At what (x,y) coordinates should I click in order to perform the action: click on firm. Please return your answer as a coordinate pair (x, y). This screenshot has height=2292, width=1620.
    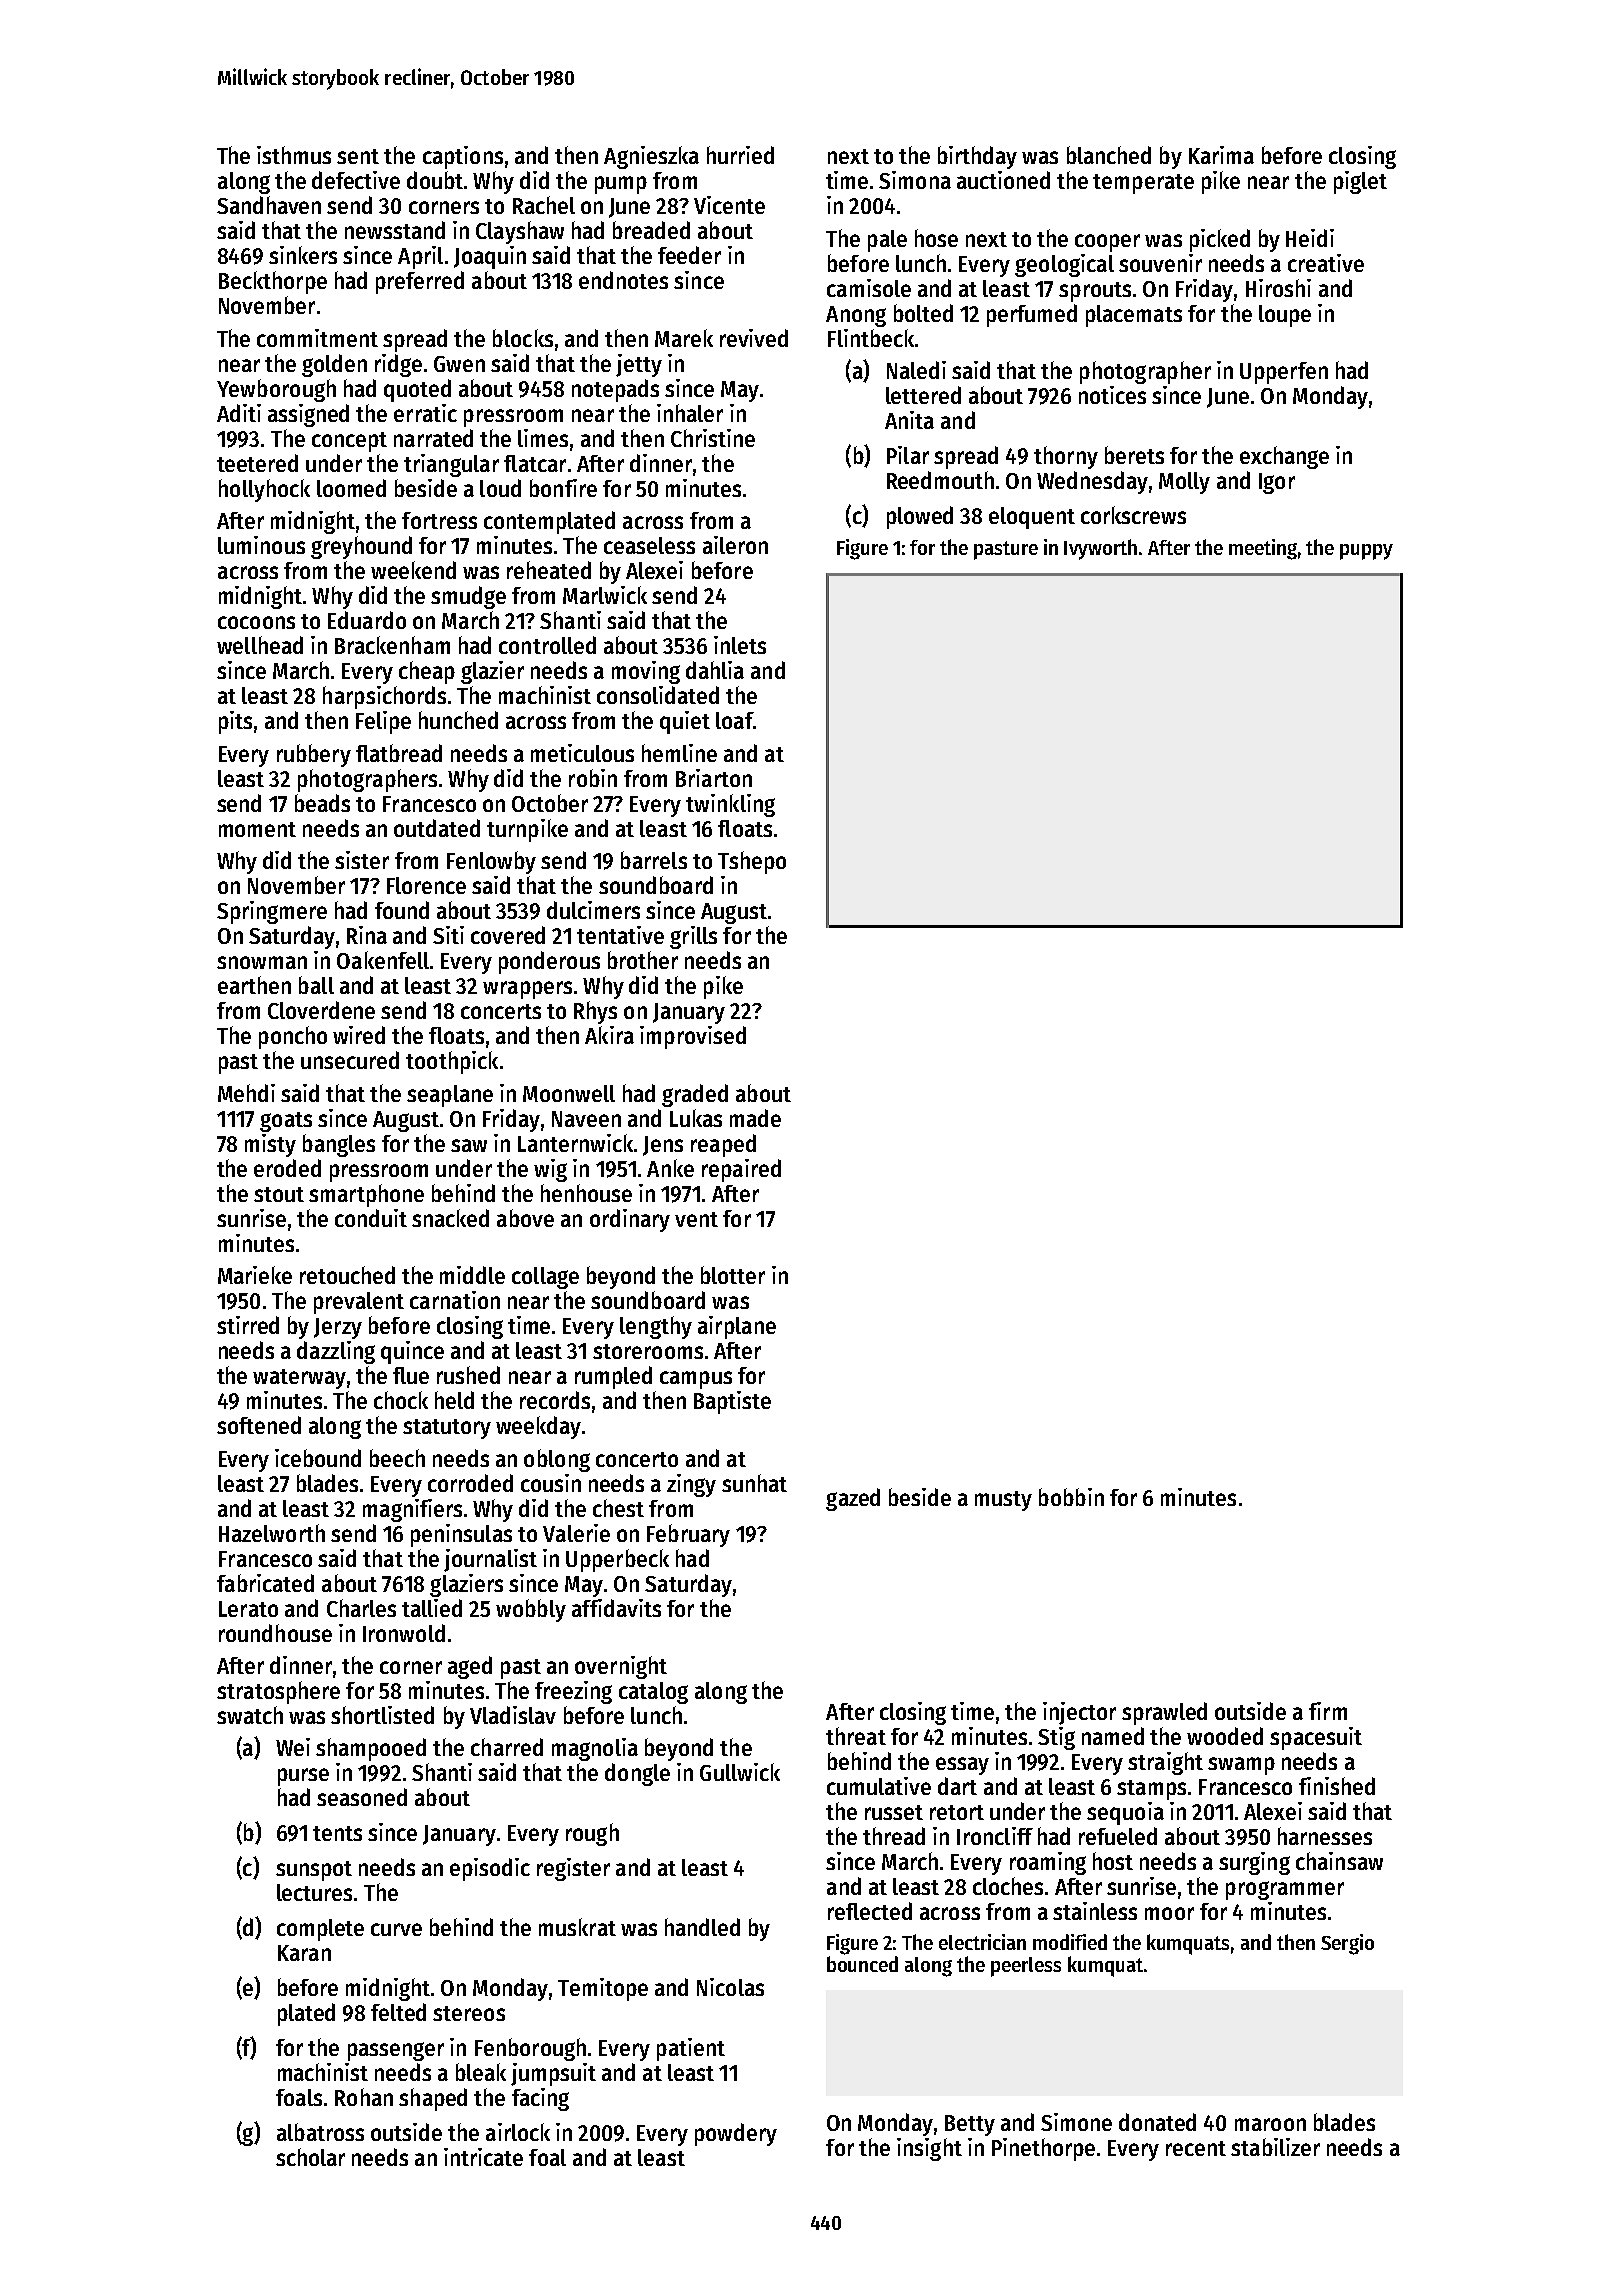
    Looking at the image, I should click on (1328, 1711).
